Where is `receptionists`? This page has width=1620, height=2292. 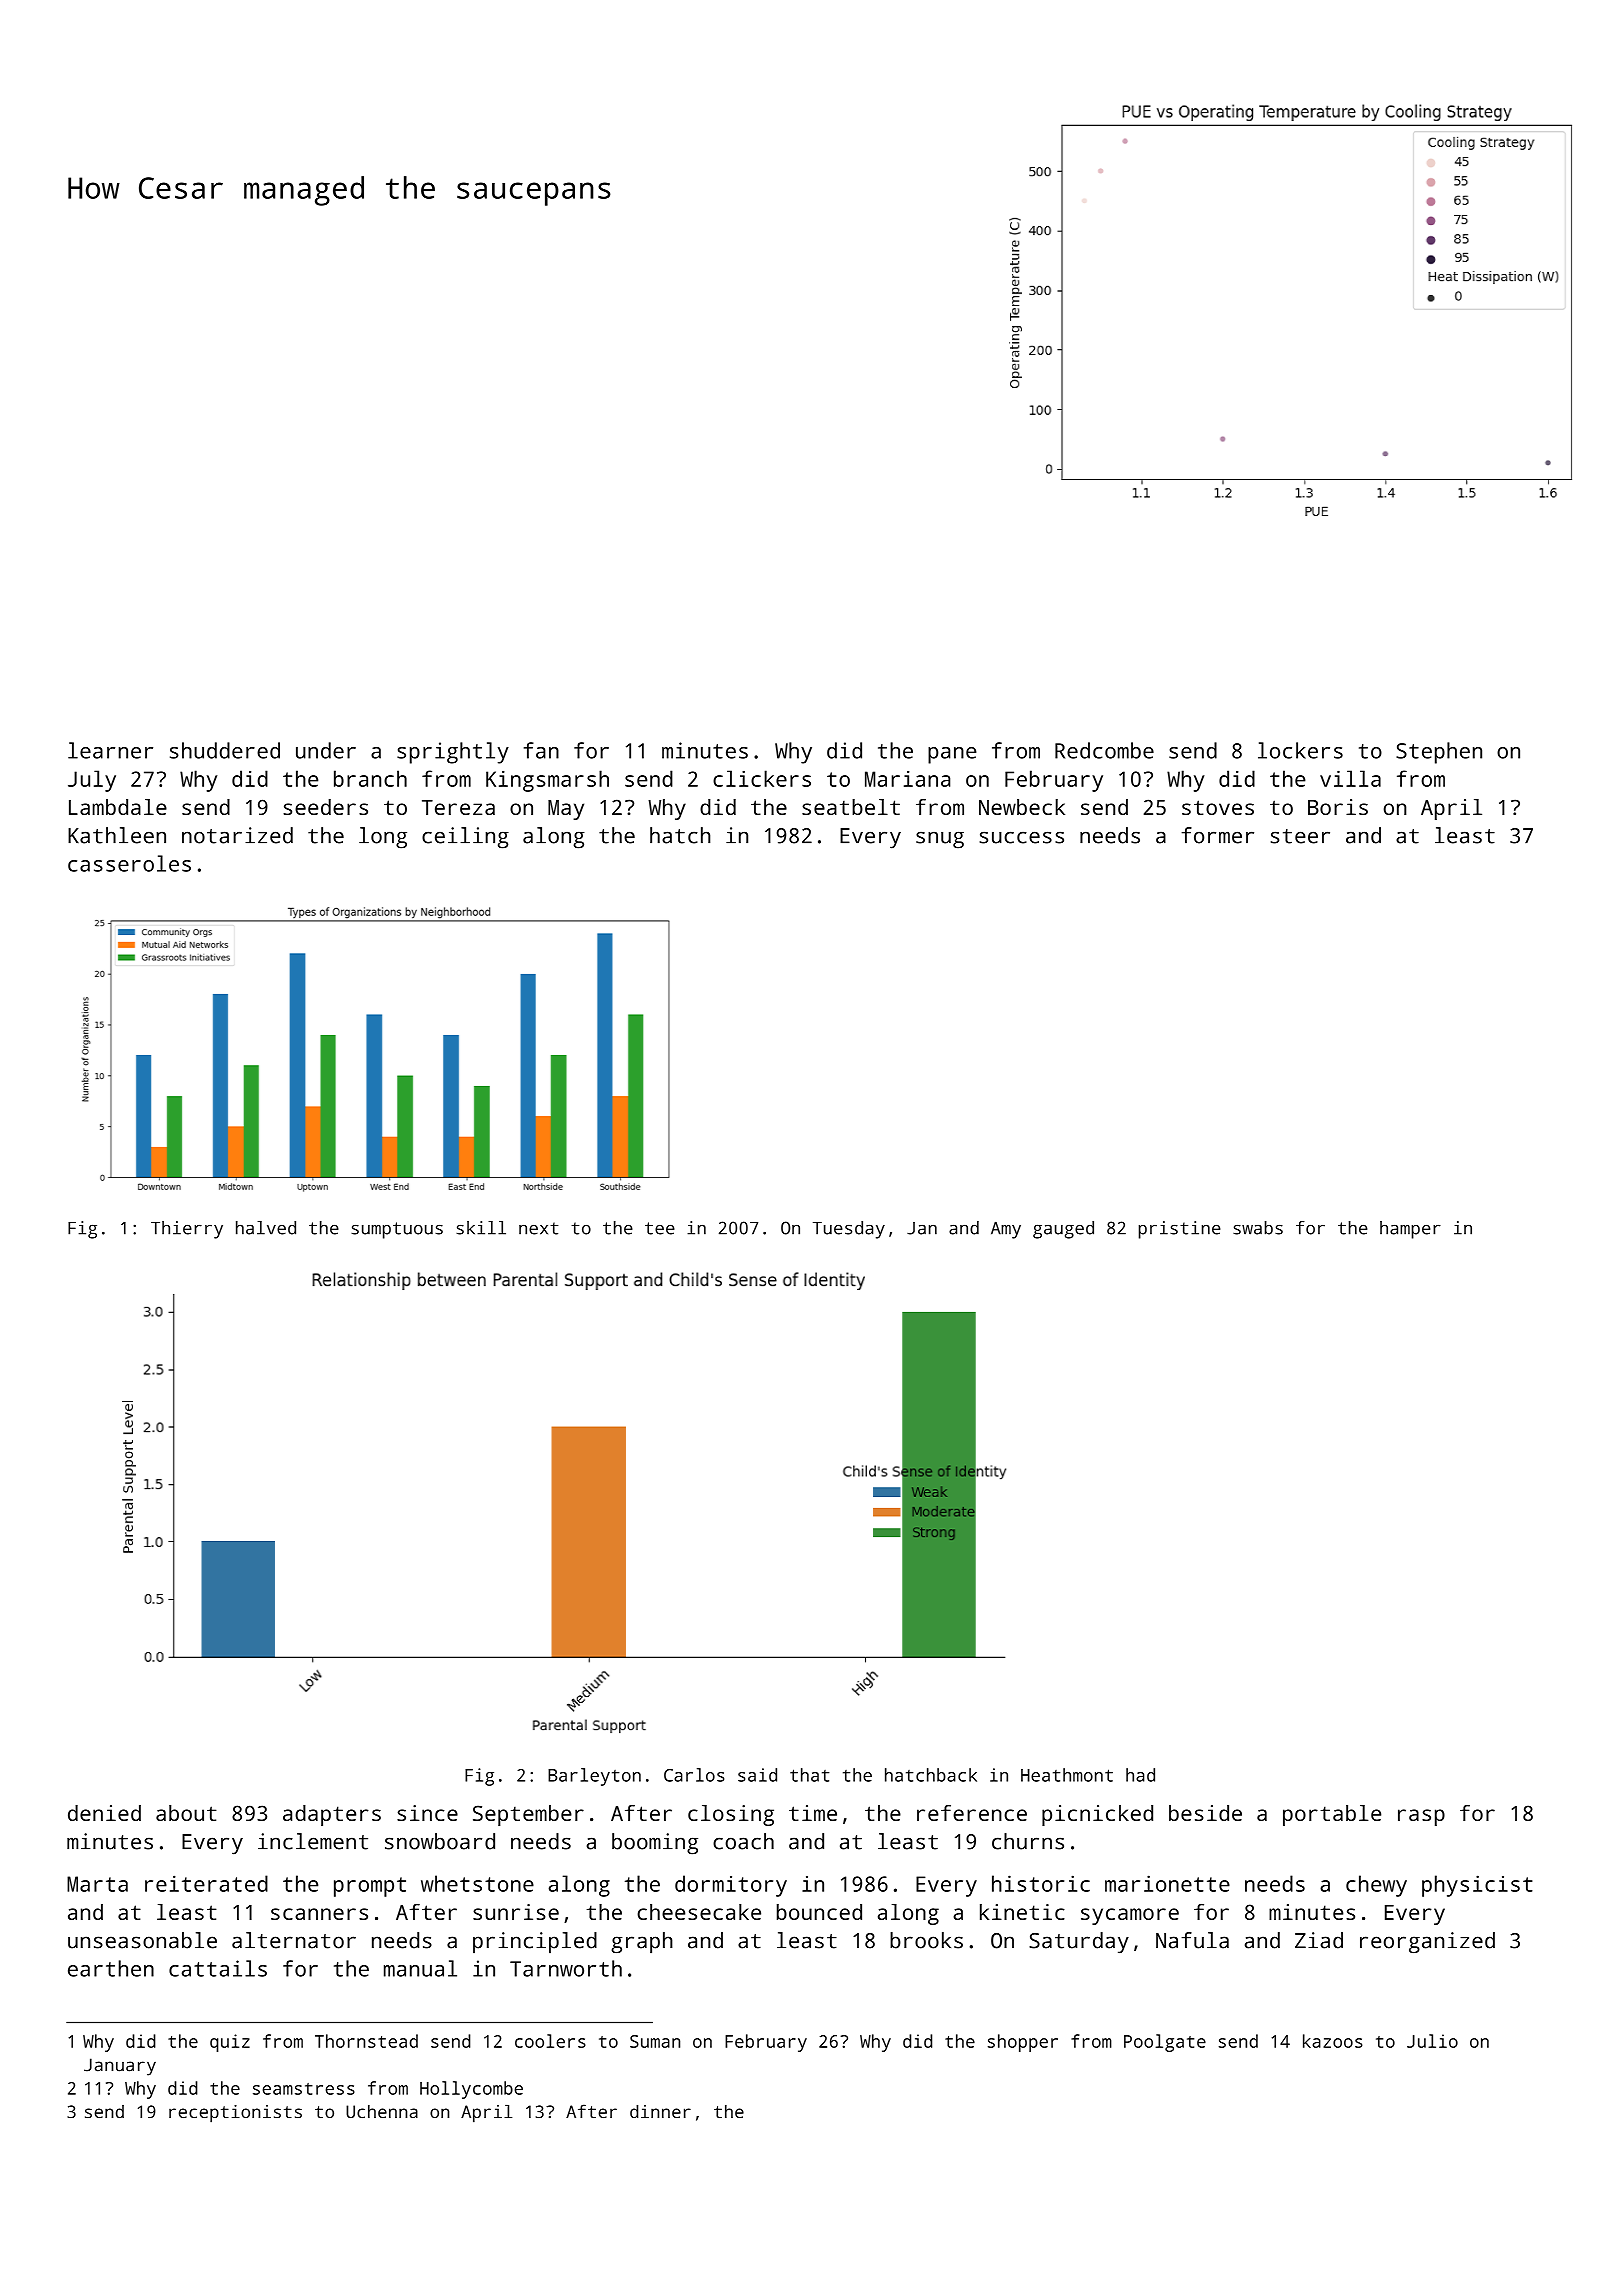 receptionists is located at coordinates (235, 2114).
